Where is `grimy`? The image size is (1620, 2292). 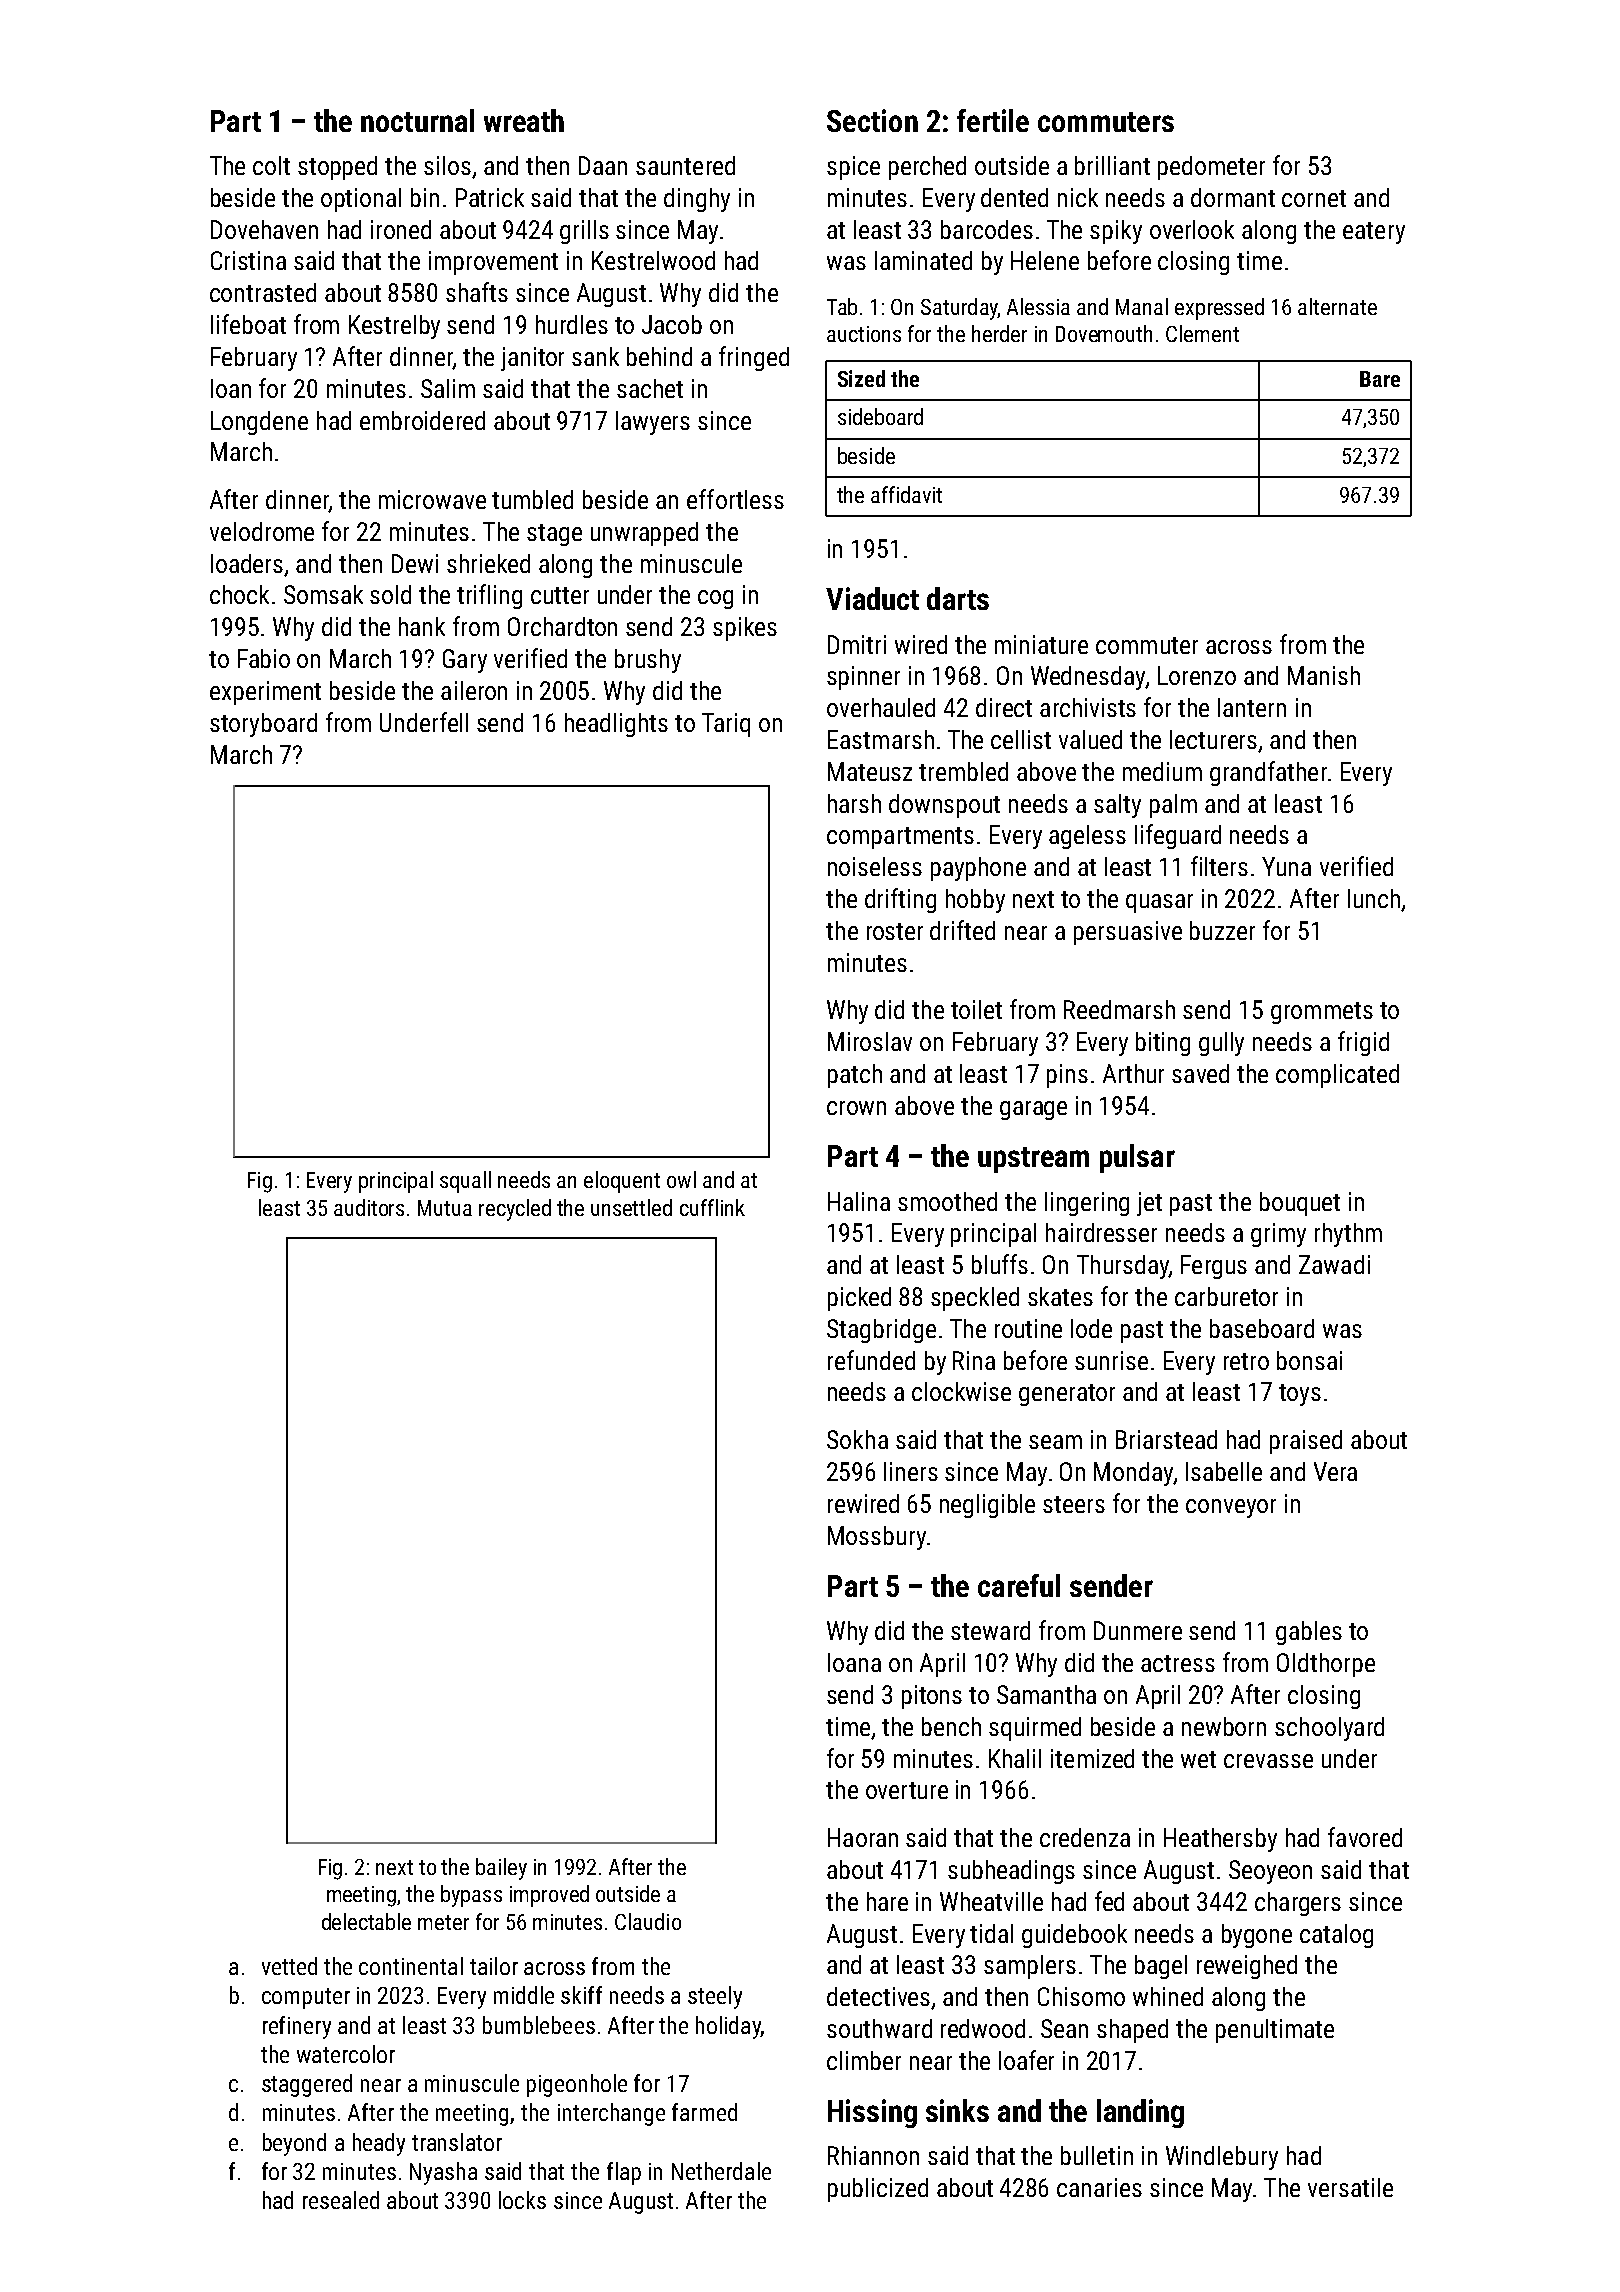
grimy is located at coordinates (1278, 1235).
